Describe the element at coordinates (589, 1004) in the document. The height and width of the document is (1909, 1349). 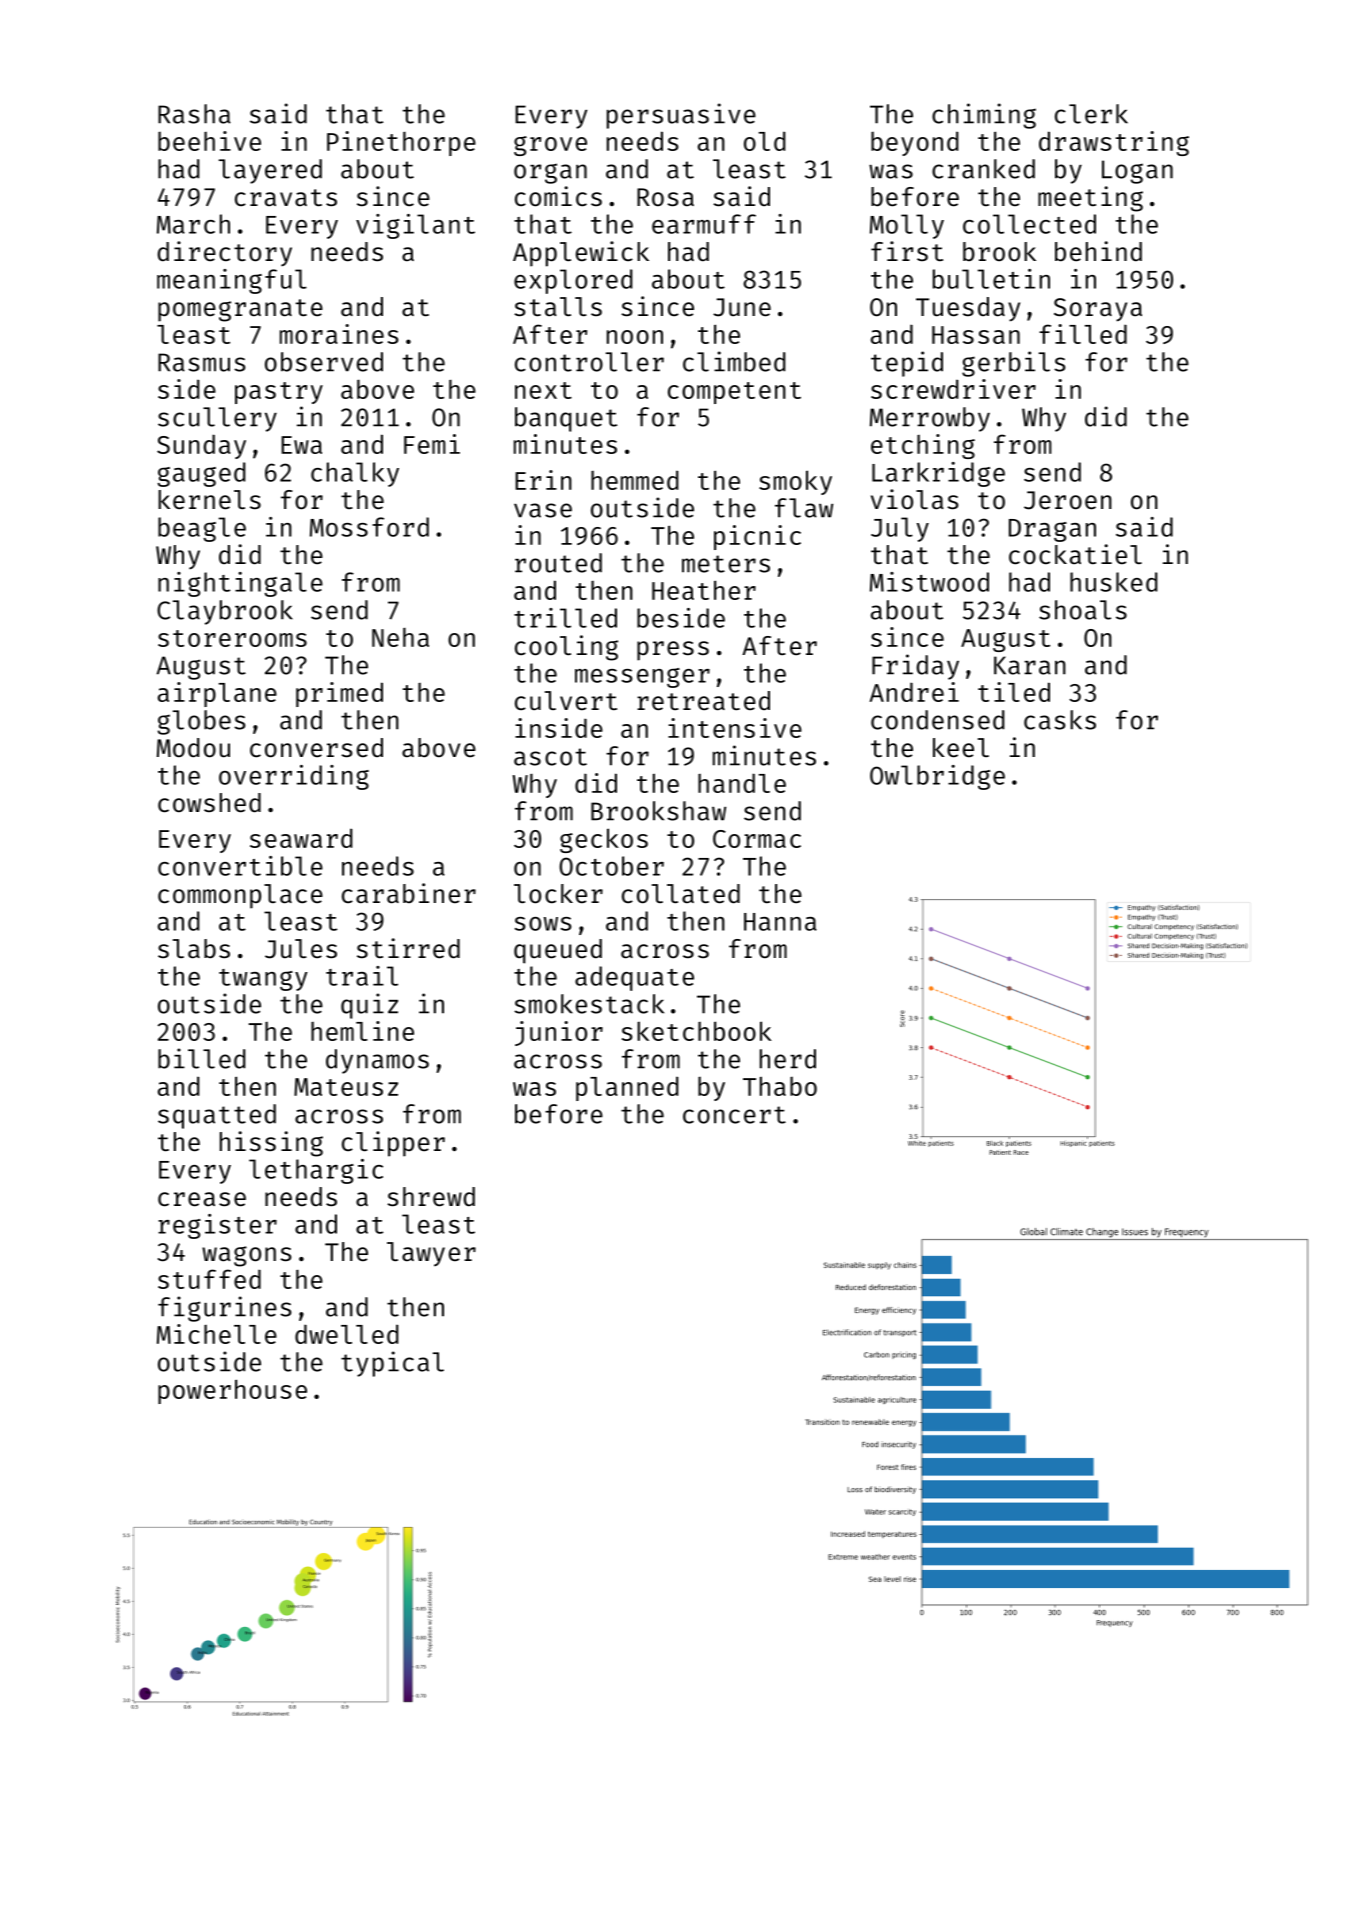
I see `smokestack` at that location.
